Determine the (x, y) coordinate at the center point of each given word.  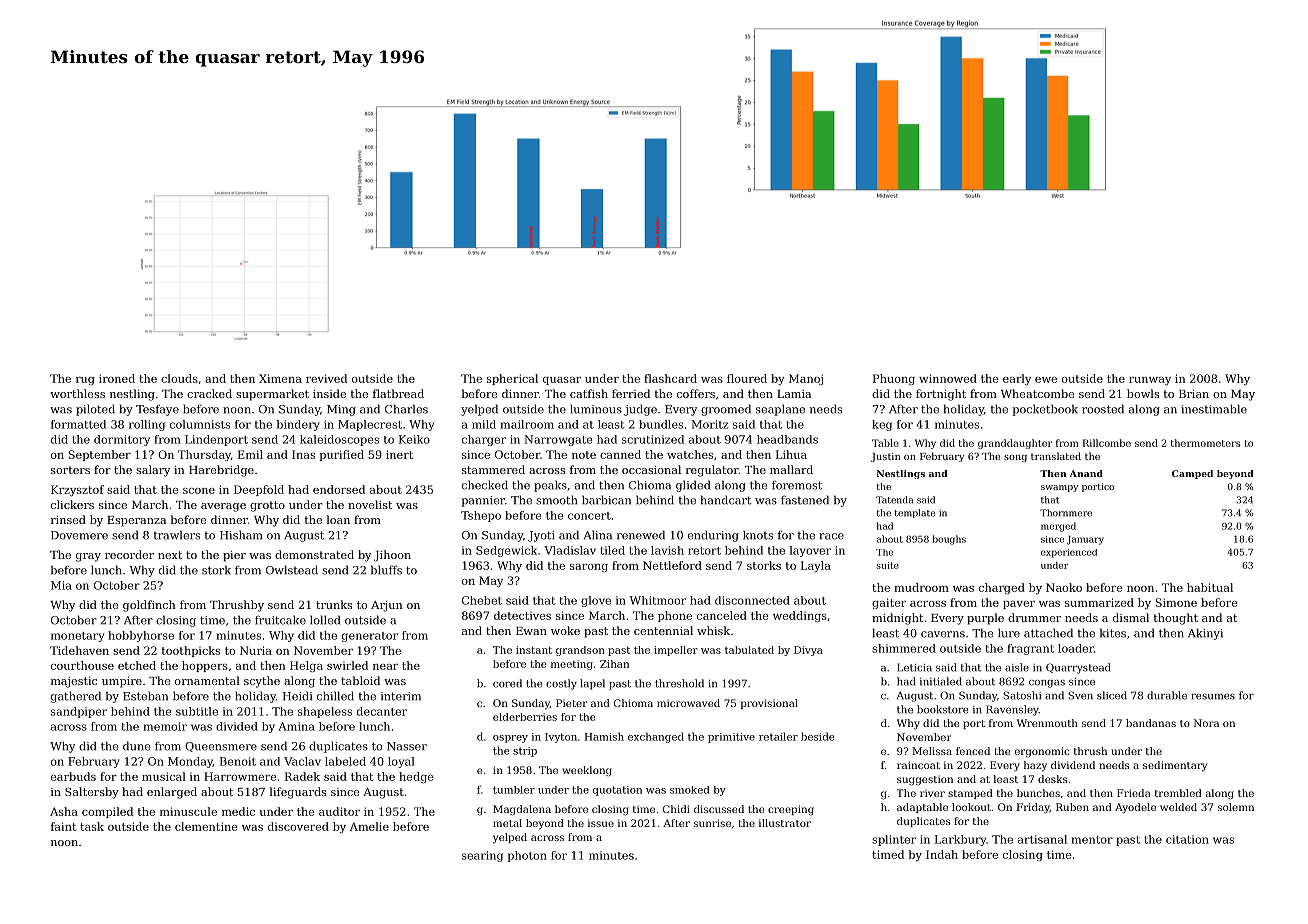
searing (482, 856)
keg (882, 425)
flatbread (398, 393)
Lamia (794, 394)
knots (758, 535)
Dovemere (79, 535)
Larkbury (960, 840)
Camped (1192, 474)
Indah (942, 854)
